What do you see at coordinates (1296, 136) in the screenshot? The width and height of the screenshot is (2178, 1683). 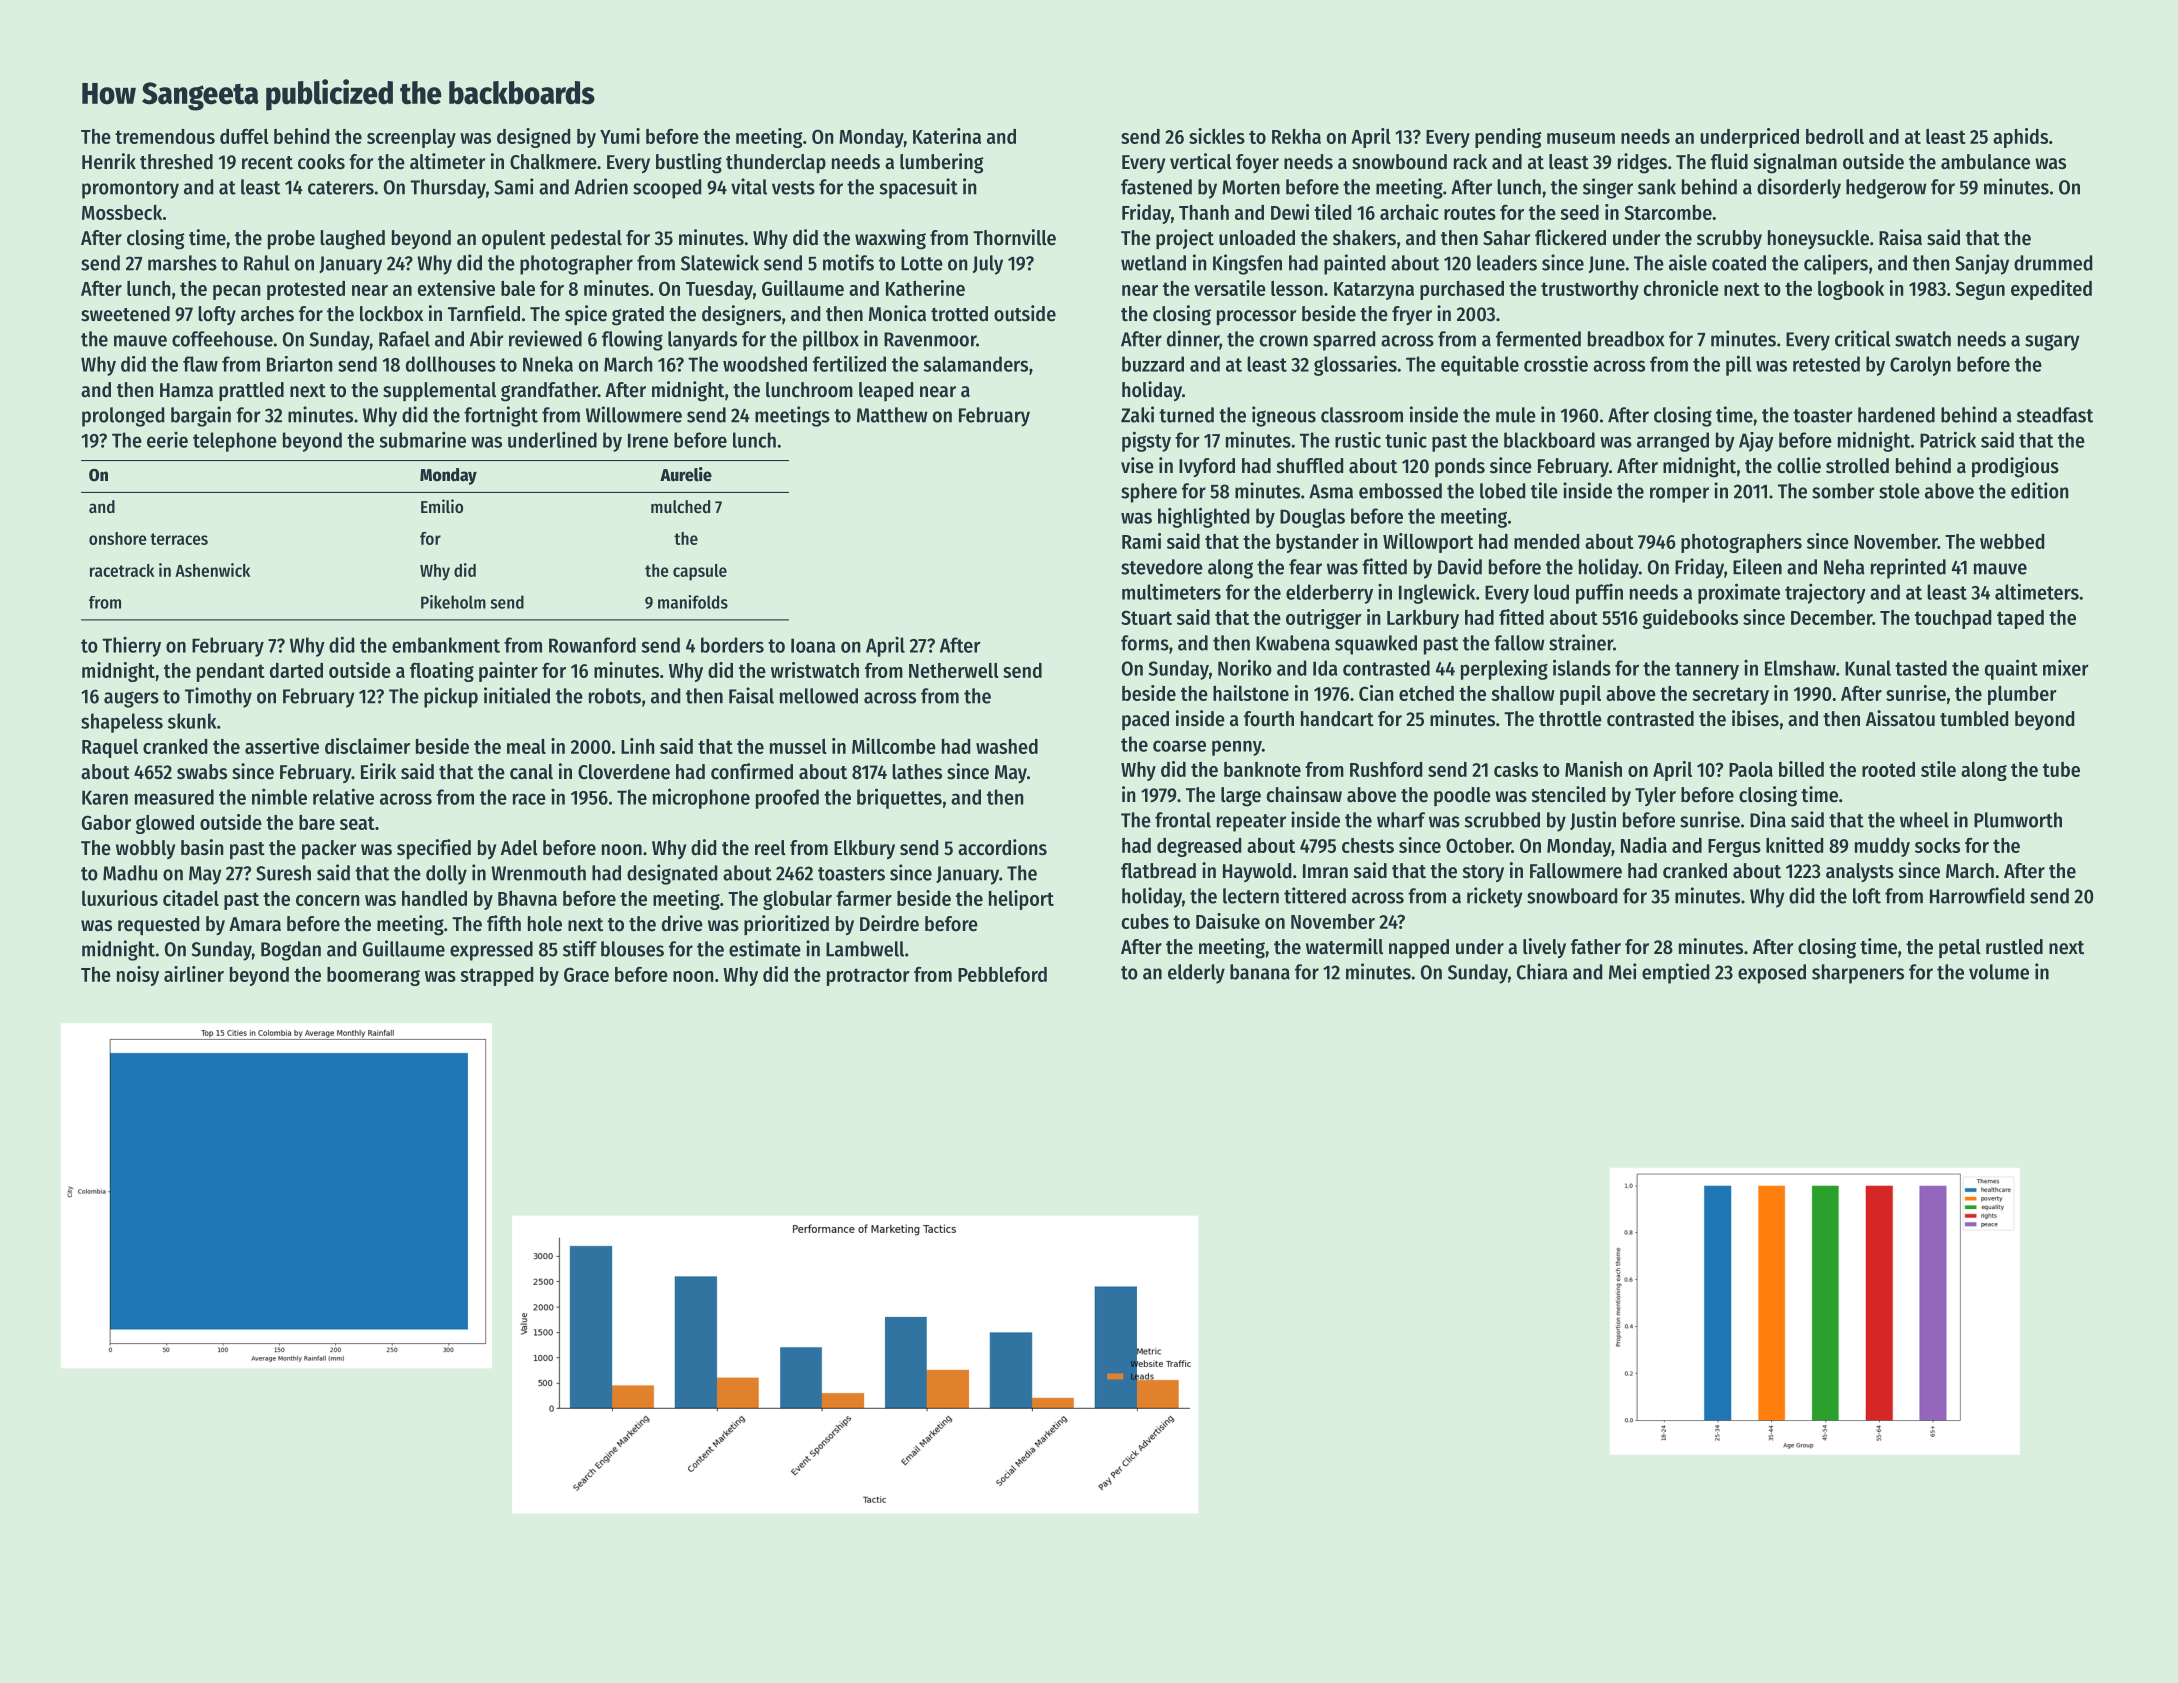 I see `Rekha` at bounding box center [1296, 136].
